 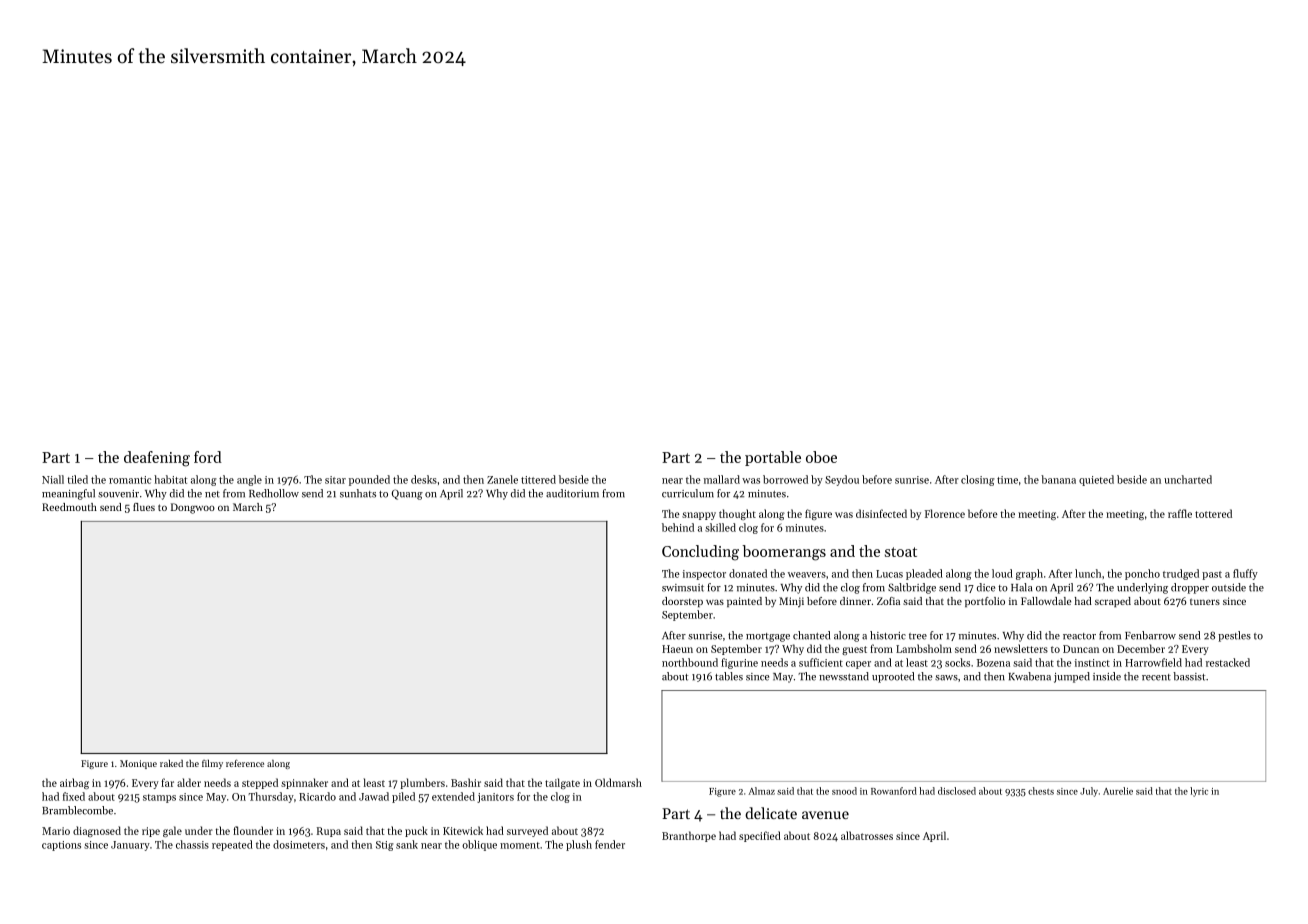 What do you see at coordinates (690, 662) in the page?
I see `northbound` at bounding box center [690, 662].
